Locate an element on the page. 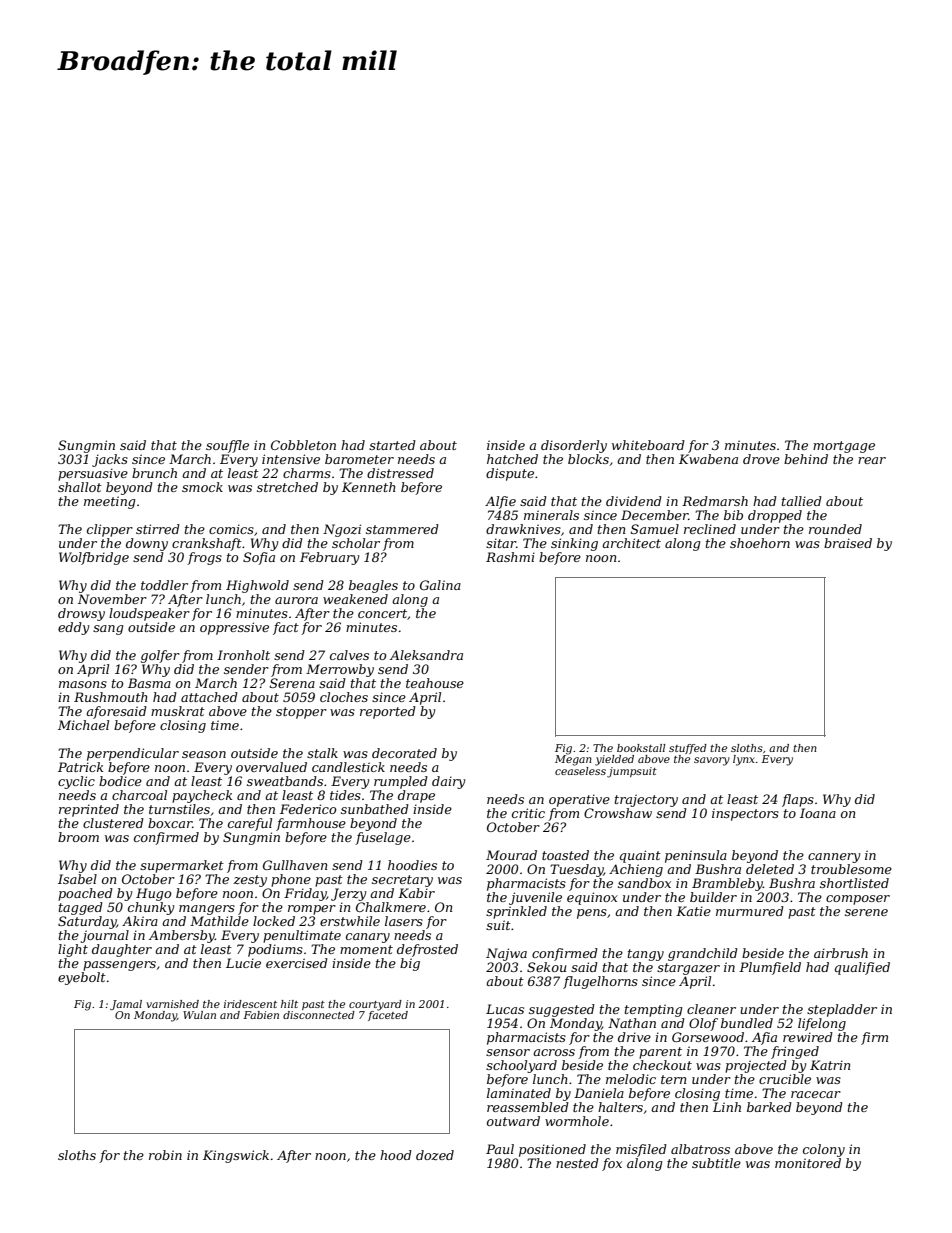 The height and width of the document is (1233, 952). nested is located at coordinates (577, 1163).
